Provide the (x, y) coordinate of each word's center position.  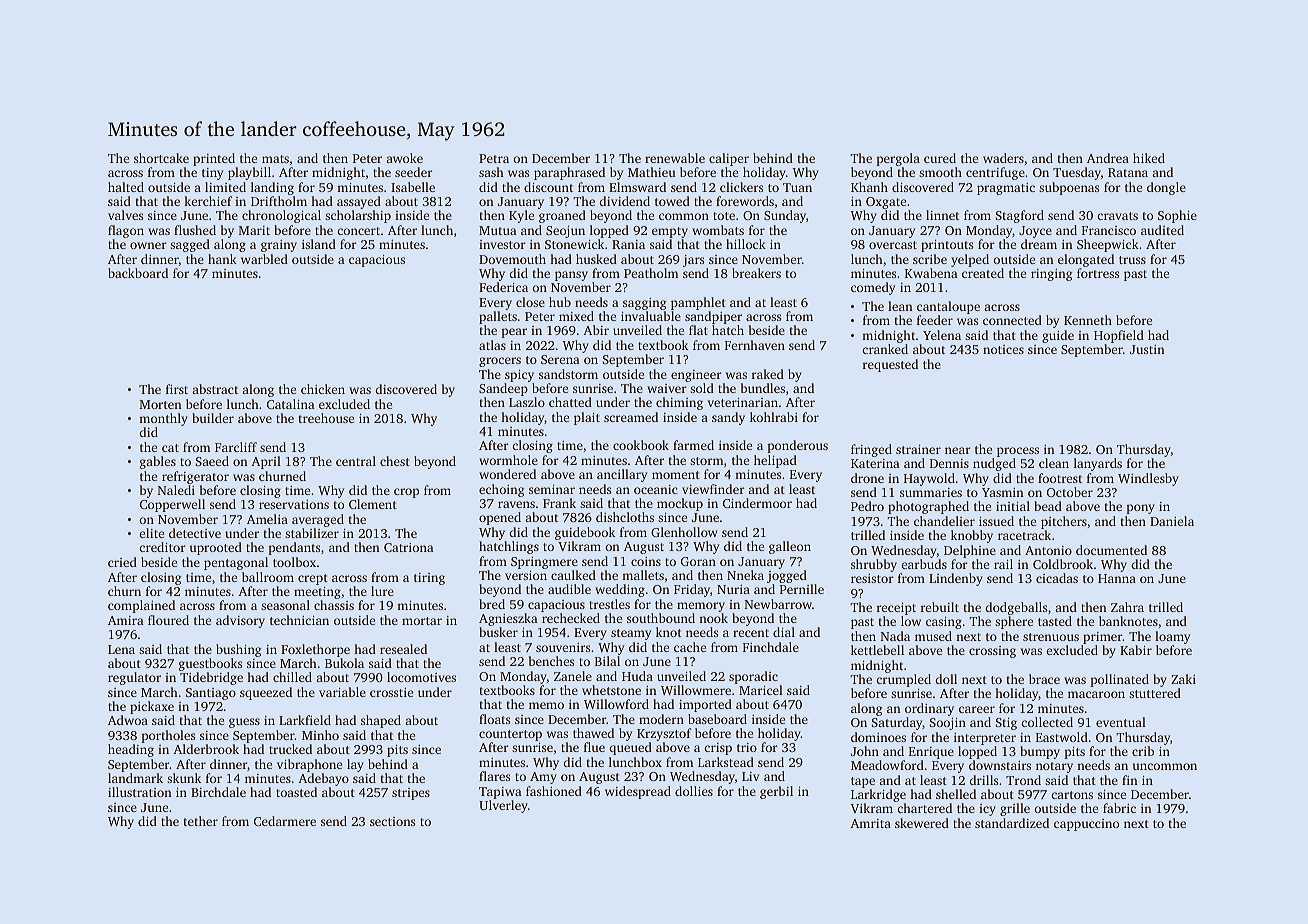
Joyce (1035, 232)
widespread (638, 792)
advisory (240, 621)
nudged (994, 464)
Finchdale (771, 647)
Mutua (498, 230)
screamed (631, 417)
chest (395, 461)
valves (125, 215)
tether (201, 821)
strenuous (1051, 637)
